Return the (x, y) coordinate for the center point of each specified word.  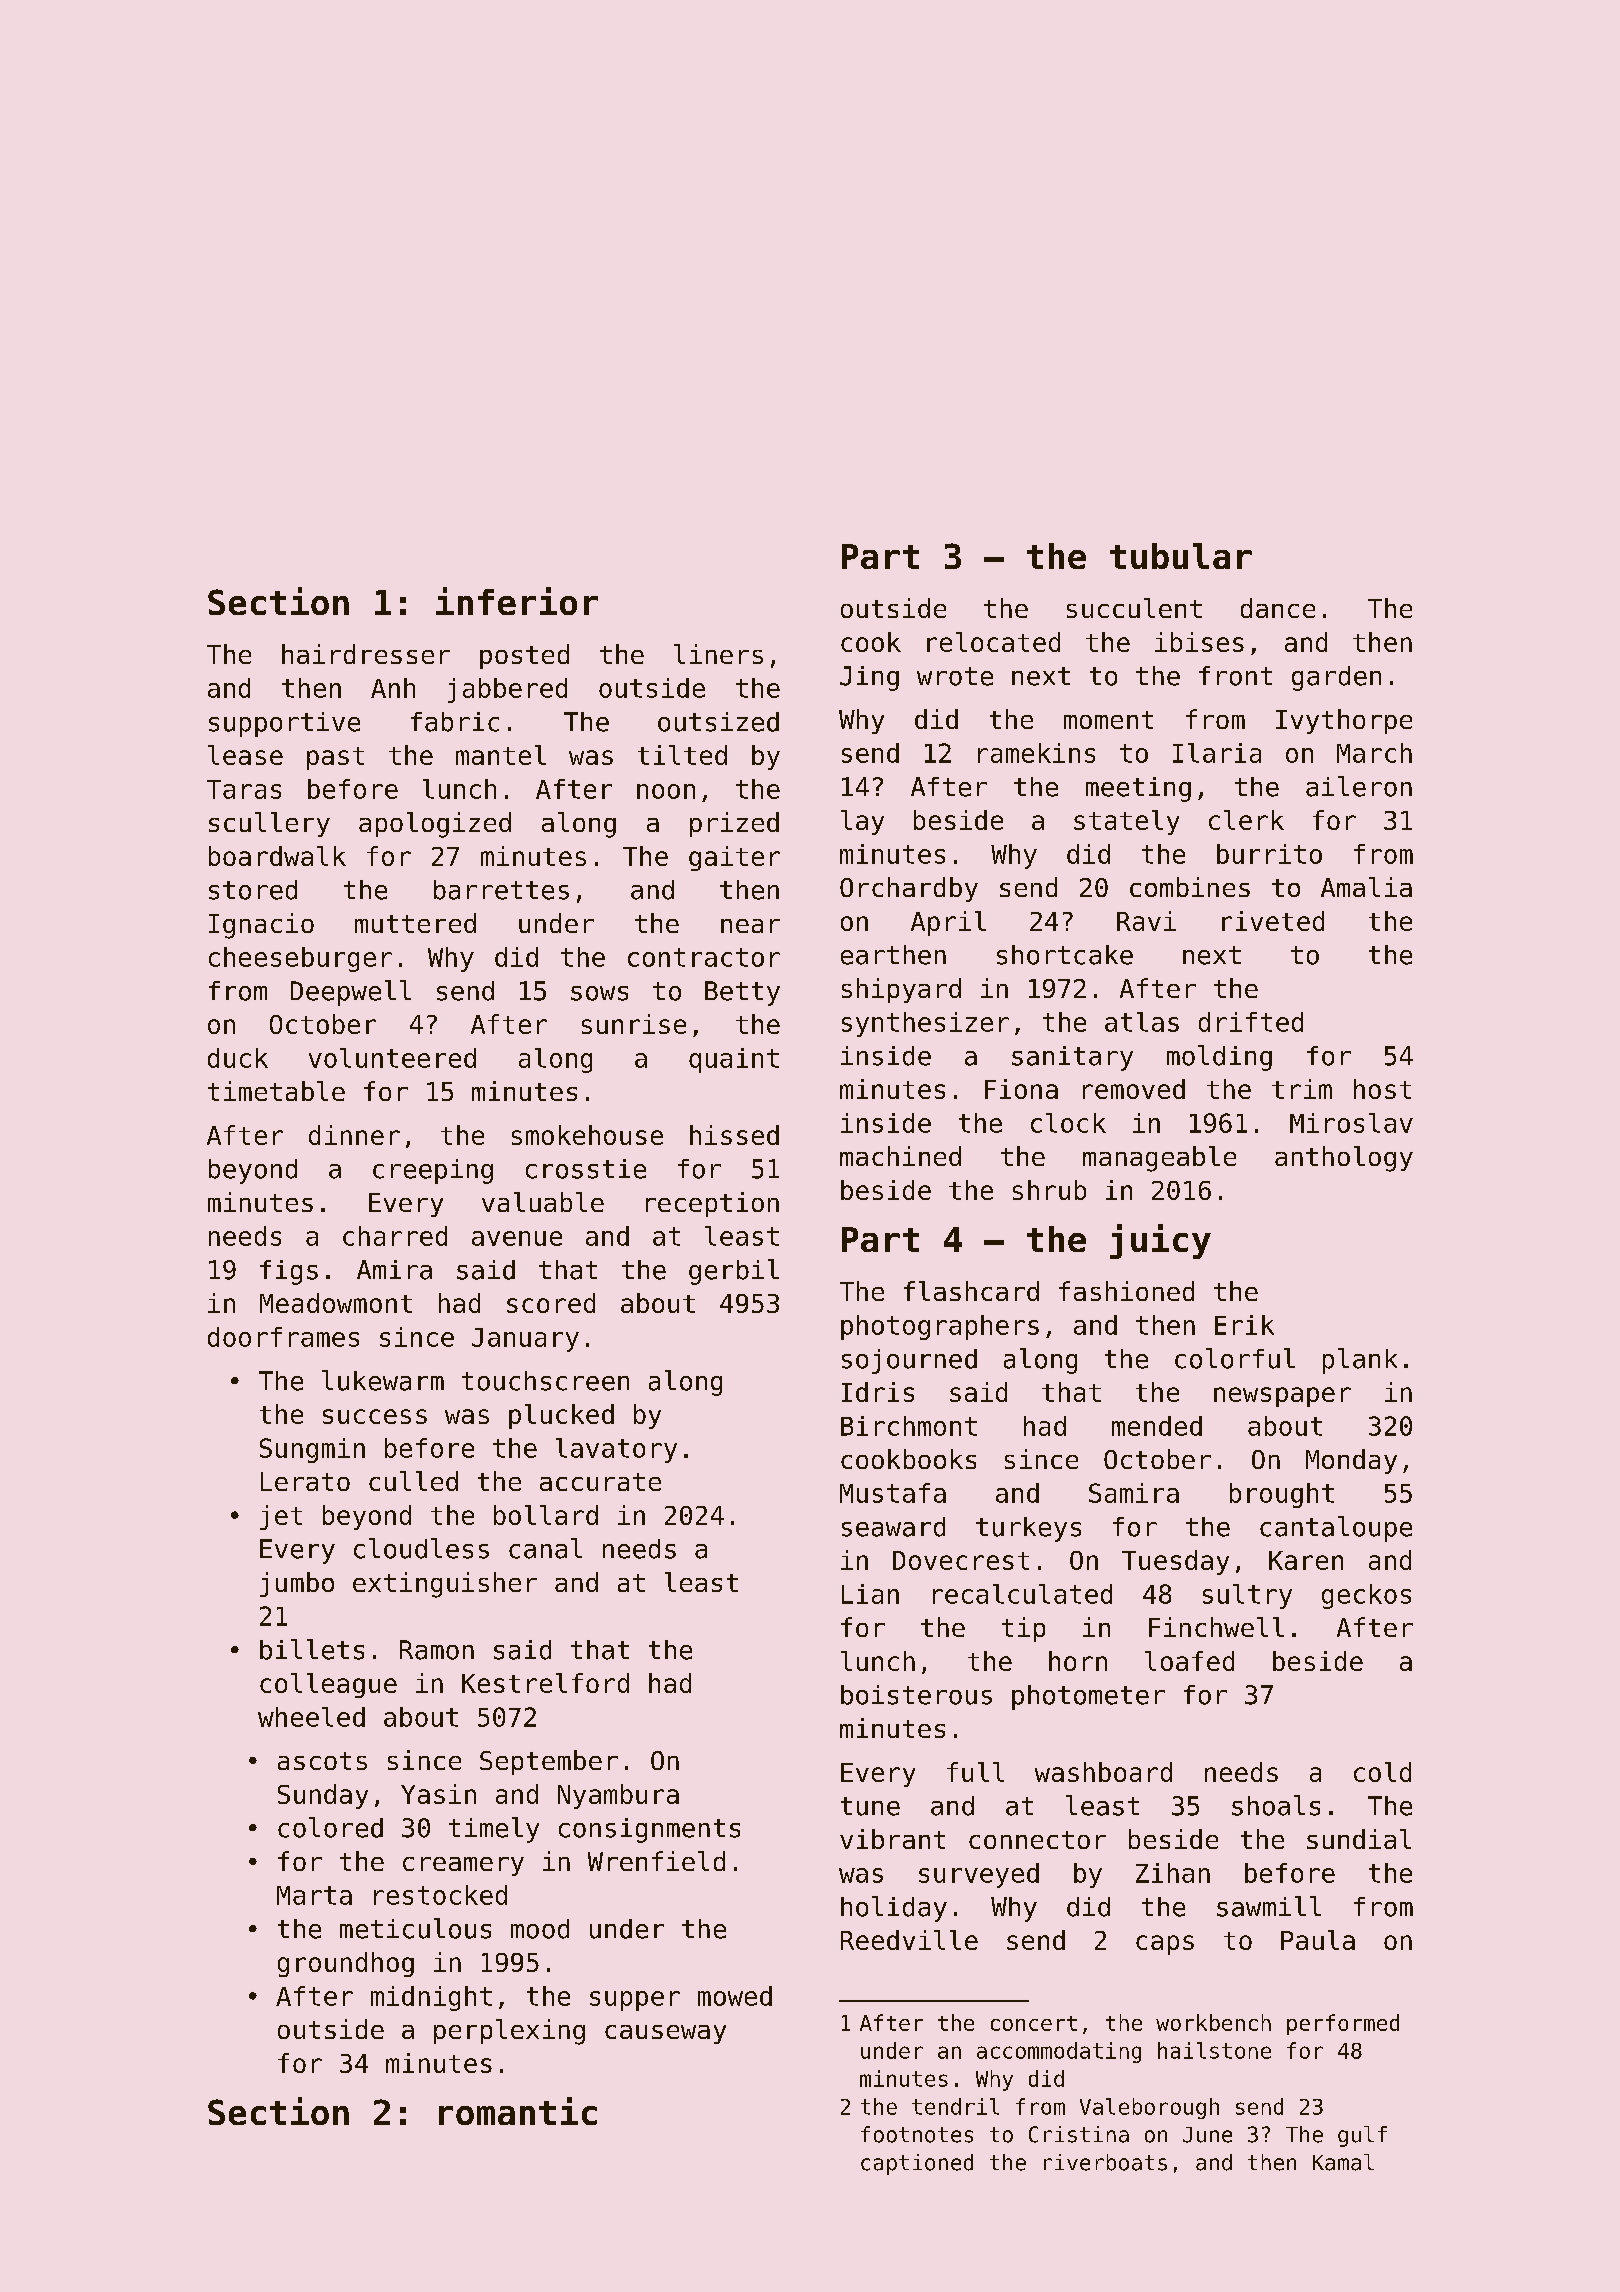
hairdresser (366, 654)
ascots (322, 1761)
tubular (1181, 556)
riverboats (1105, 2162)
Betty (742, 993)
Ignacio (261, 926)
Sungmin (312, 1450)
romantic (518, 2111)
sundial (1359, 1839)
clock (1068, 1123)
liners (718, 654)
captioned (917, 2164)
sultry (1247, 1596)
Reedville (909, 1940)
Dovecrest (961, 1560)
